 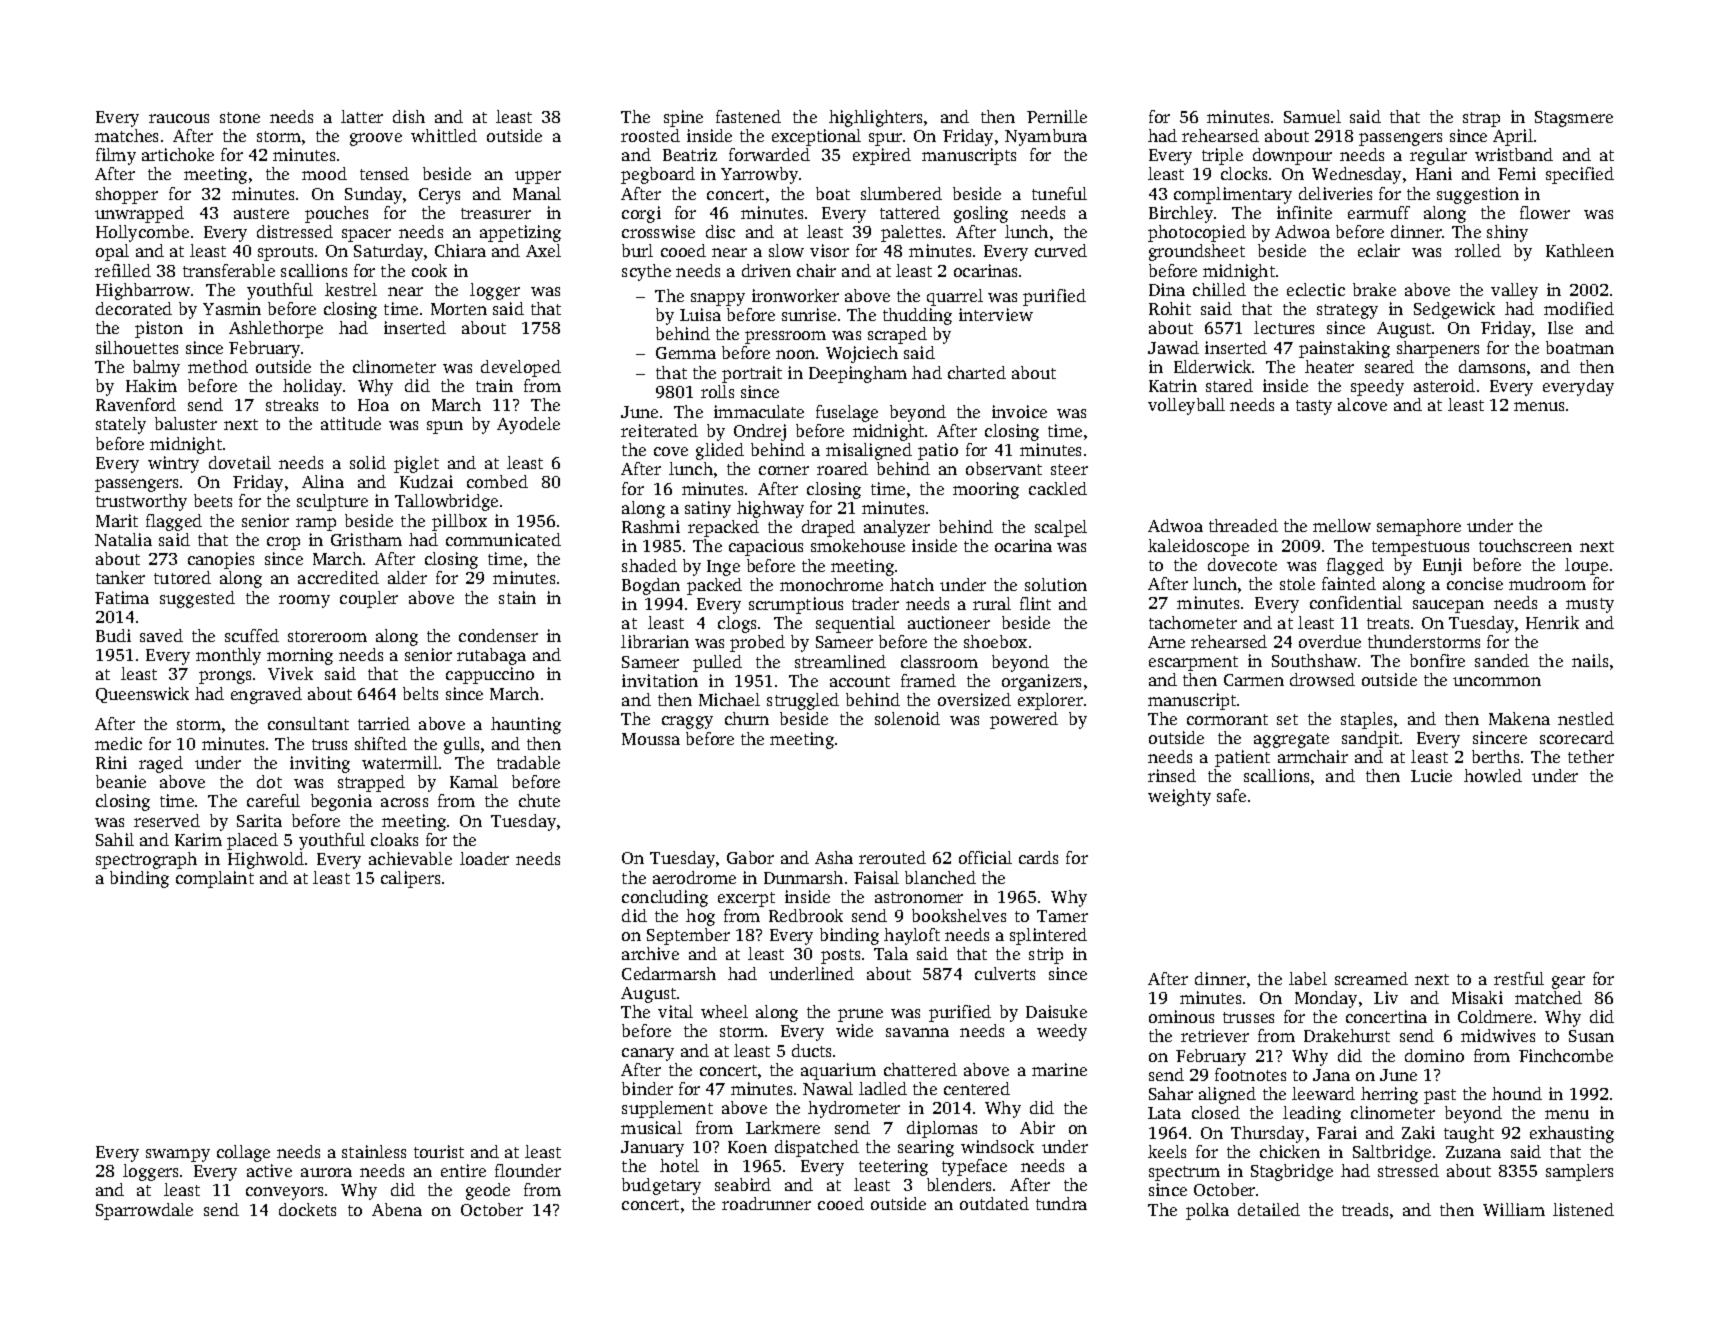 What do you see at coordinates (766, 1203) in the screenshot?
I see `roadrunner` at bounding box center [766, 1203].
